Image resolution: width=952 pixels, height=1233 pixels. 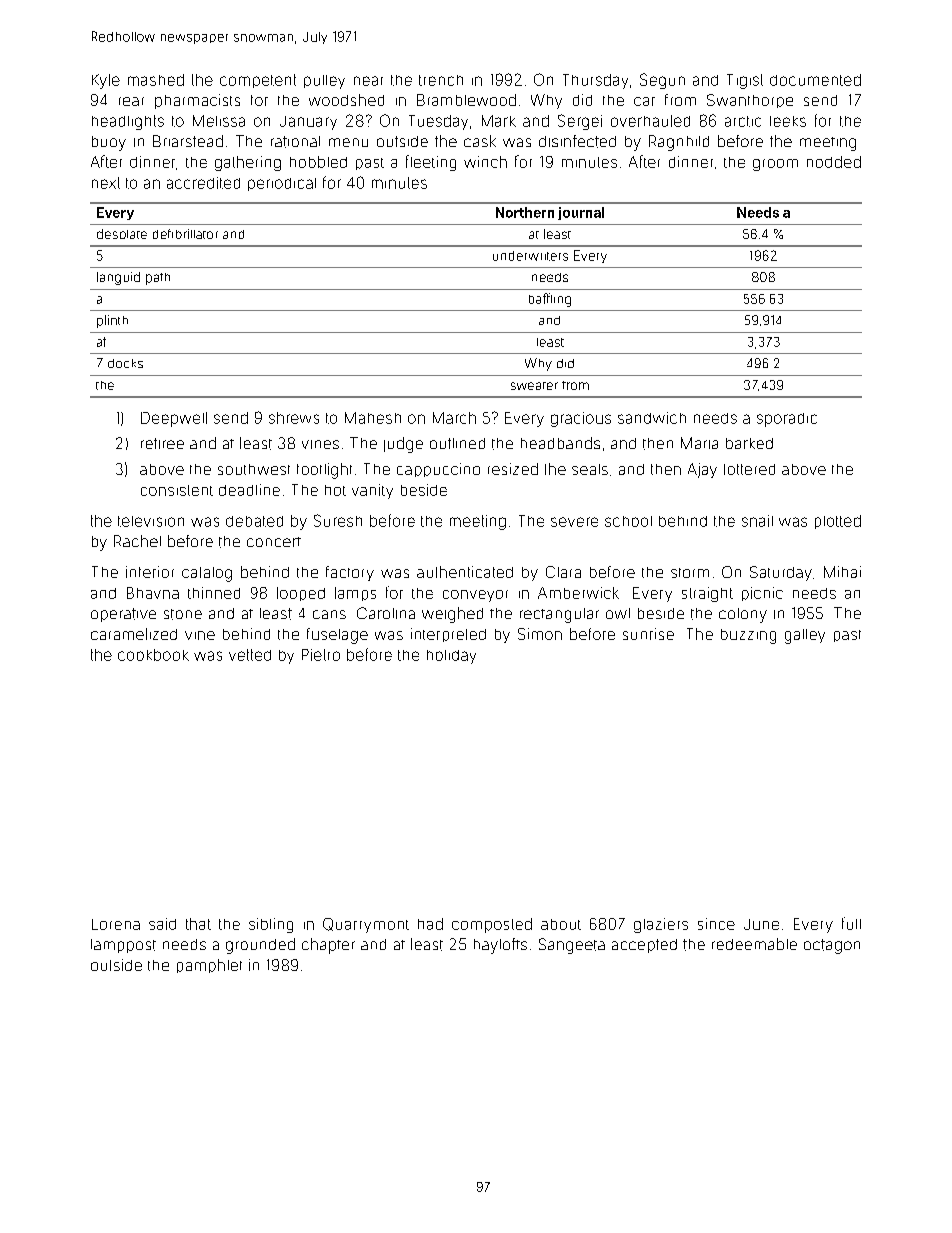 I want to click on factory, so click(x=350, y=573).
